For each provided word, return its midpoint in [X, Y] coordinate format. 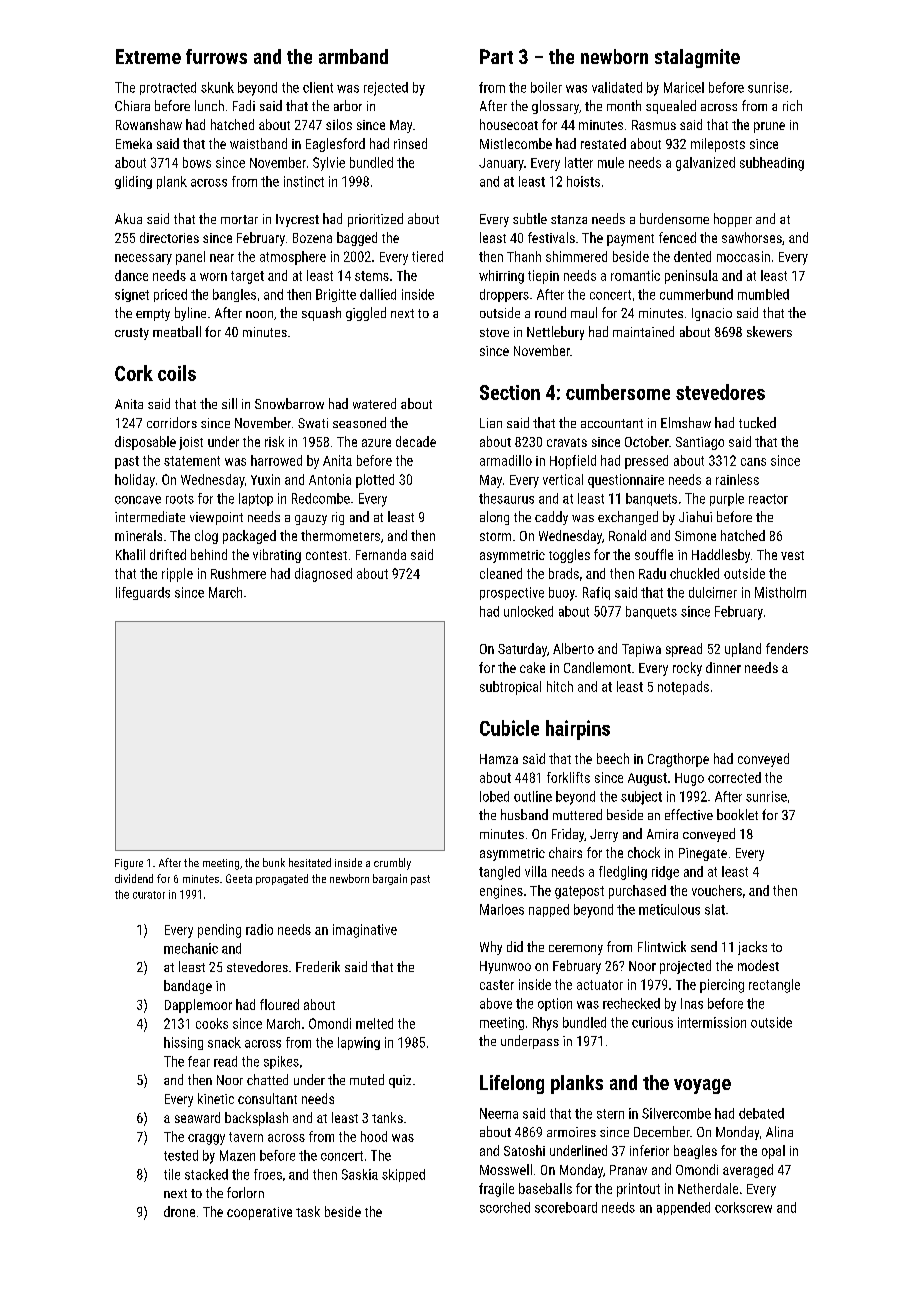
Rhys [545, 1024]
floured [279, 1004]
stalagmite [697, 58]
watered [374, 403]
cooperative [259, 1213]
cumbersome [618, 392]
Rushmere [238, 573]
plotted [375, 481]
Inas [692, 1003]
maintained [643, 331]
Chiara [132, 105]
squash [321, 314]
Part [496, 56]
